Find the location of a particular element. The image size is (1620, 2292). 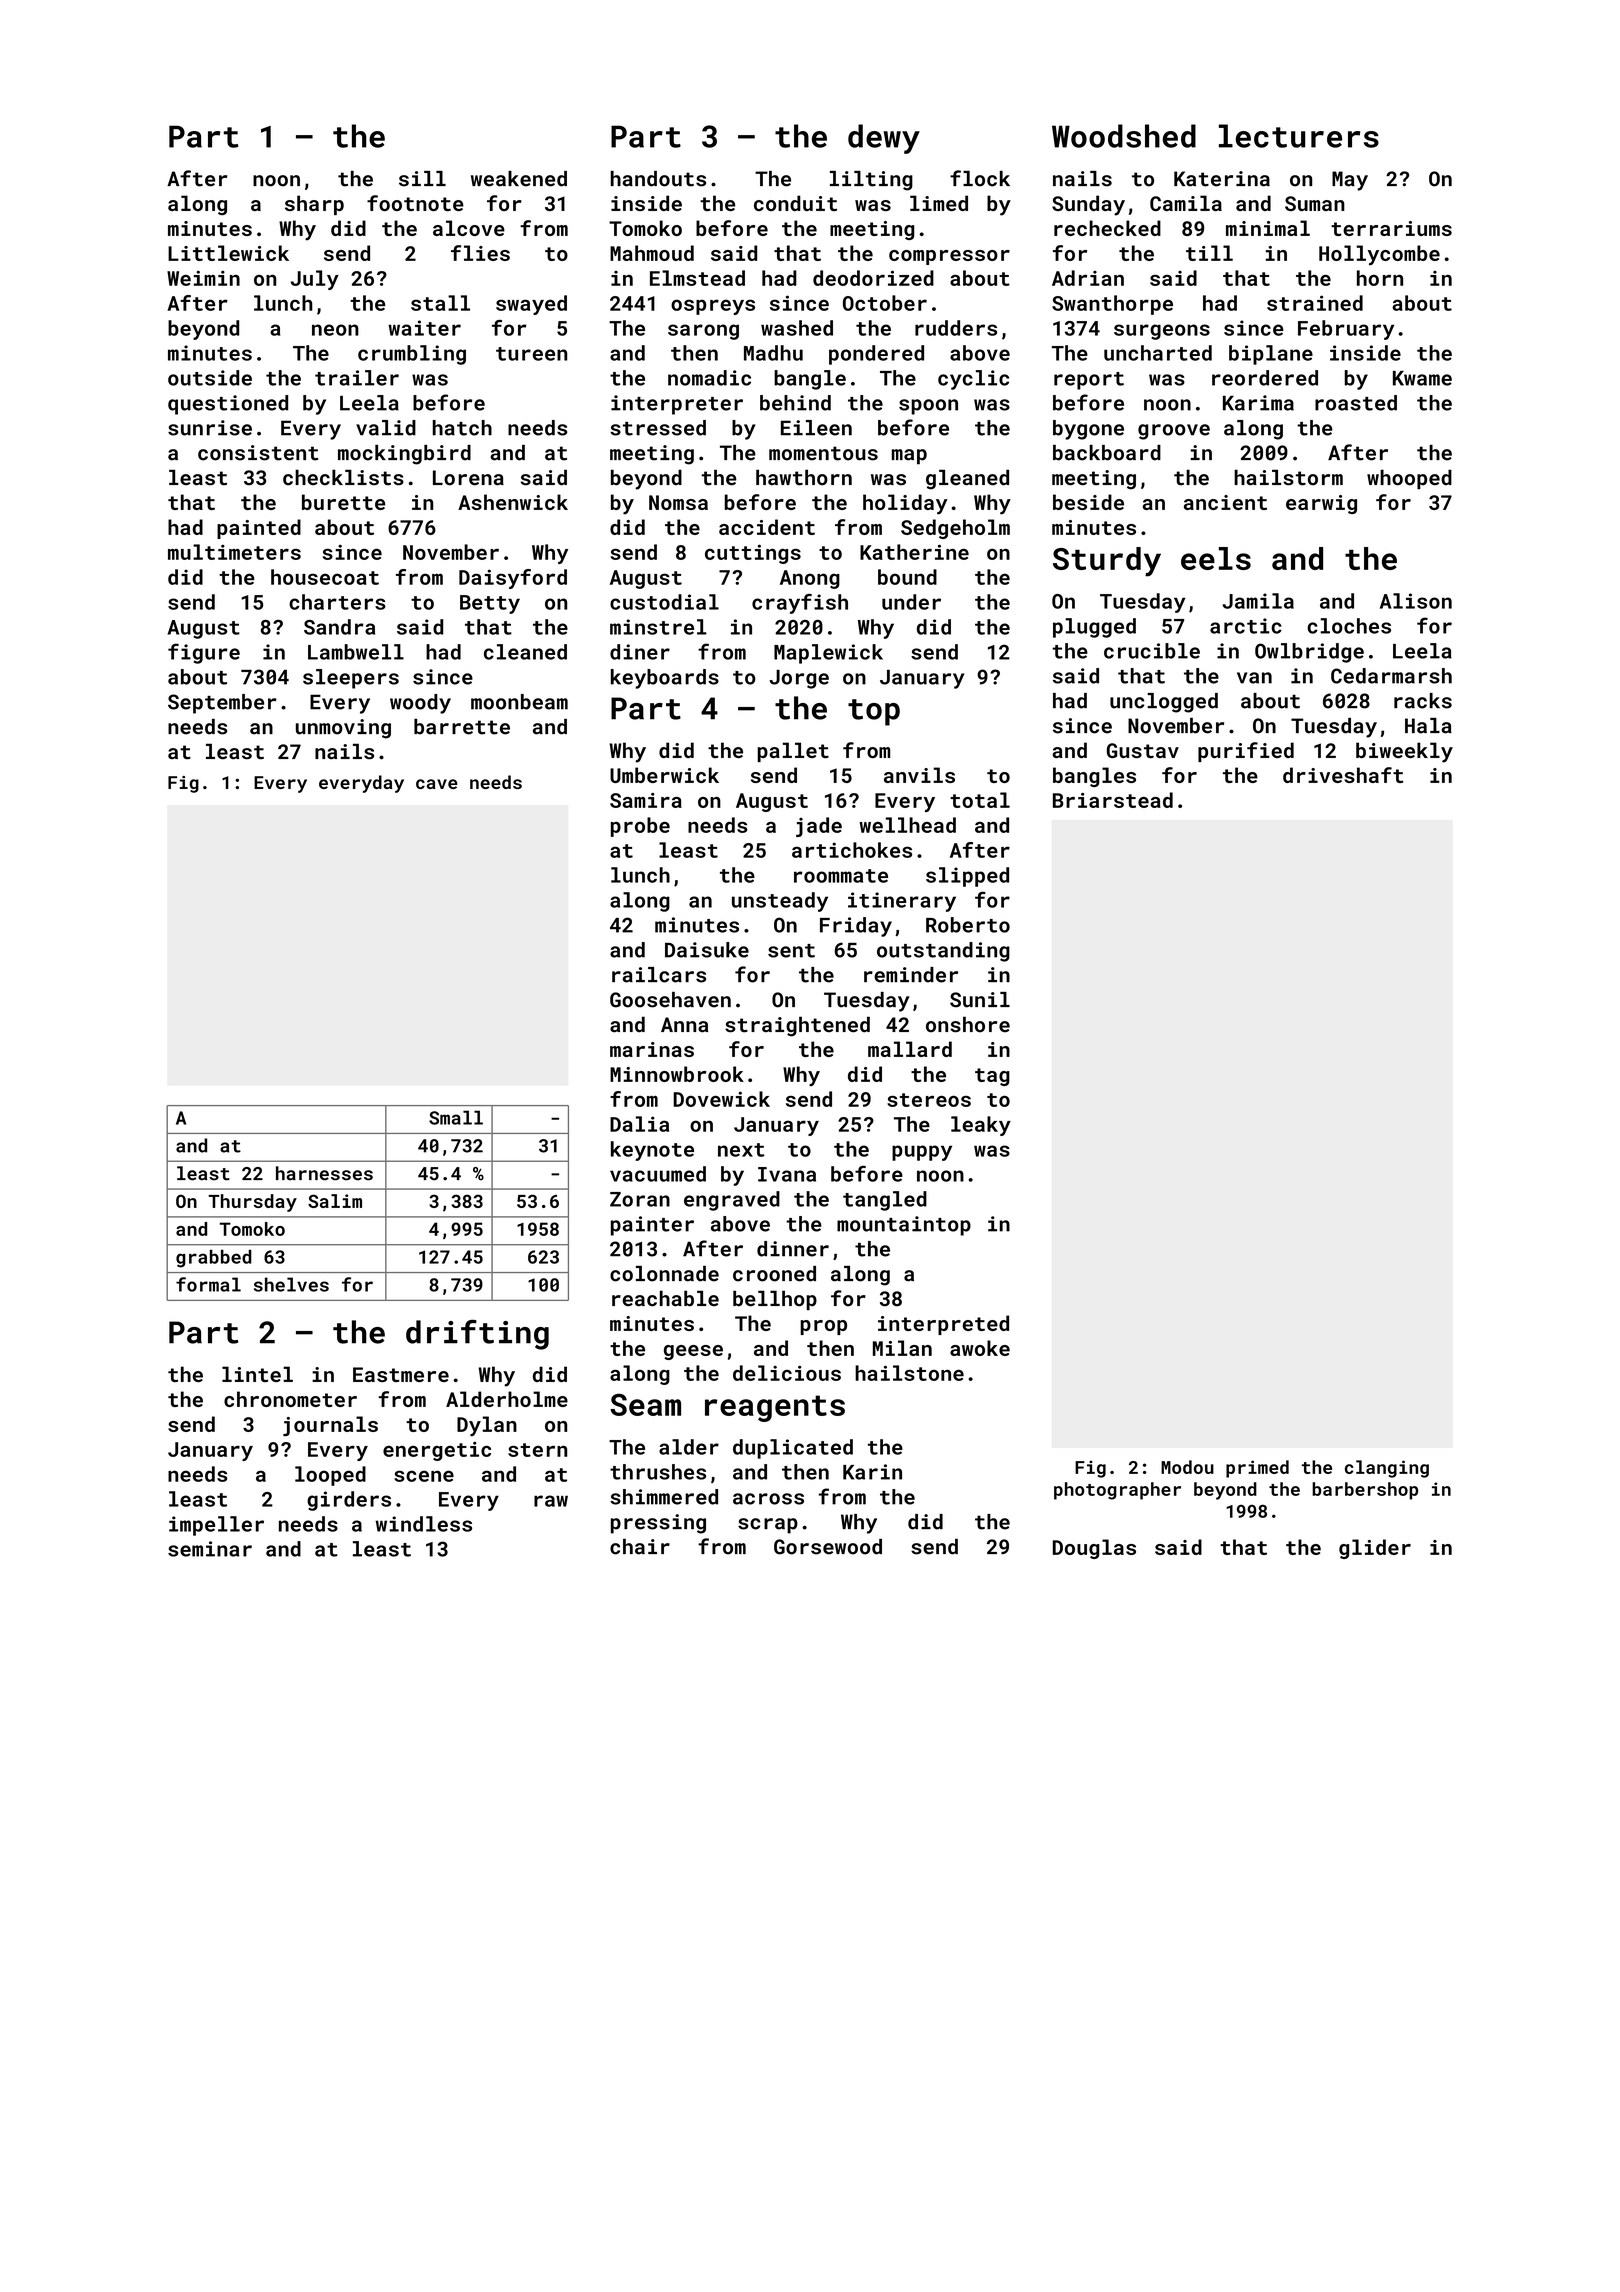

interpreted is located at coordinates (943, 1325).
